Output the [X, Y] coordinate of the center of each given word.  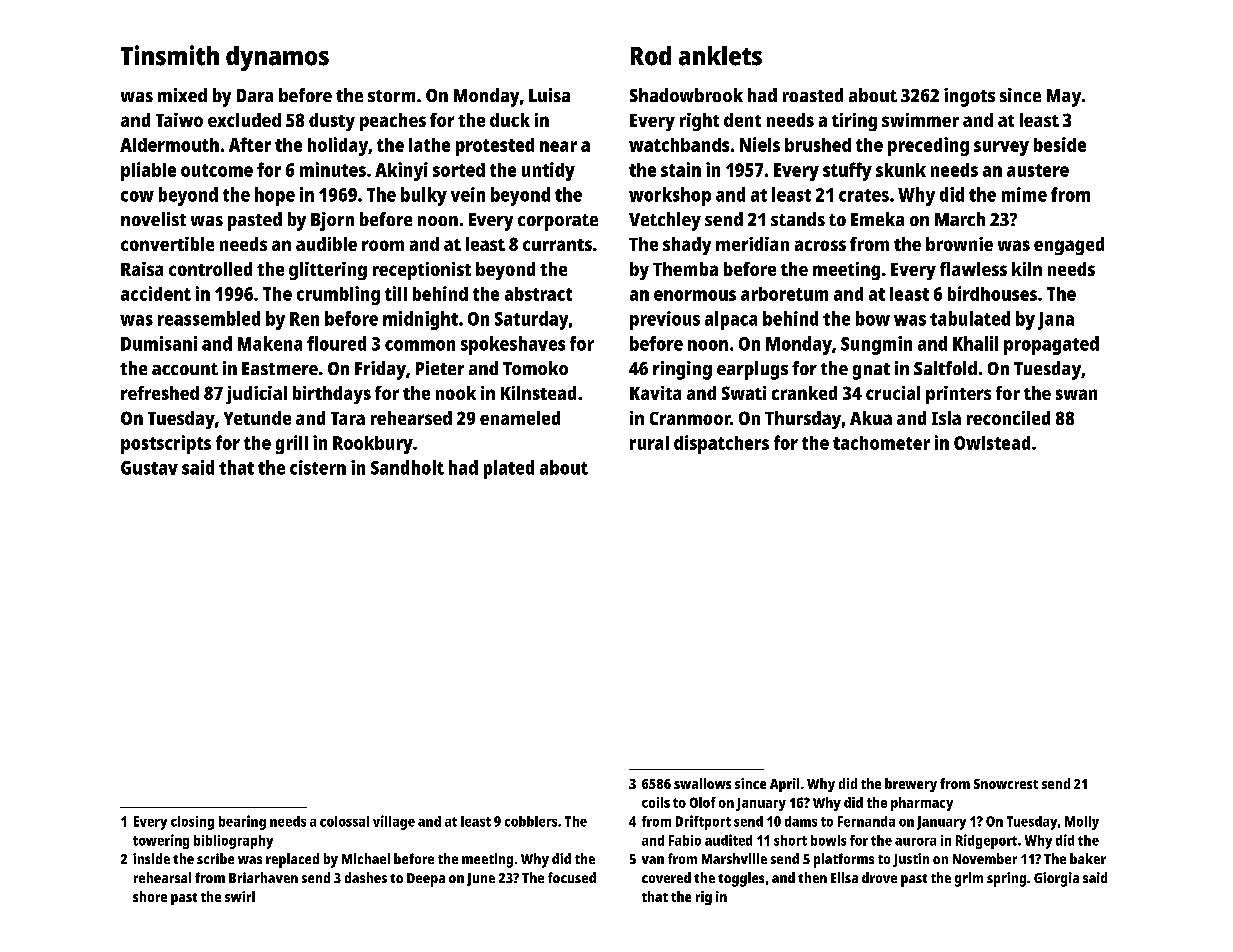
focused [572, 877]
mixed [182, 95]
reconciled [1008, 418]
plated [509, 469]
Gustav [149, 468]
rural [649, 443]
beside [1060, 144]
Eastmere [280, 368]
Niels [760, 144]
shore [150, 896]
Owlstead [992, 443]
